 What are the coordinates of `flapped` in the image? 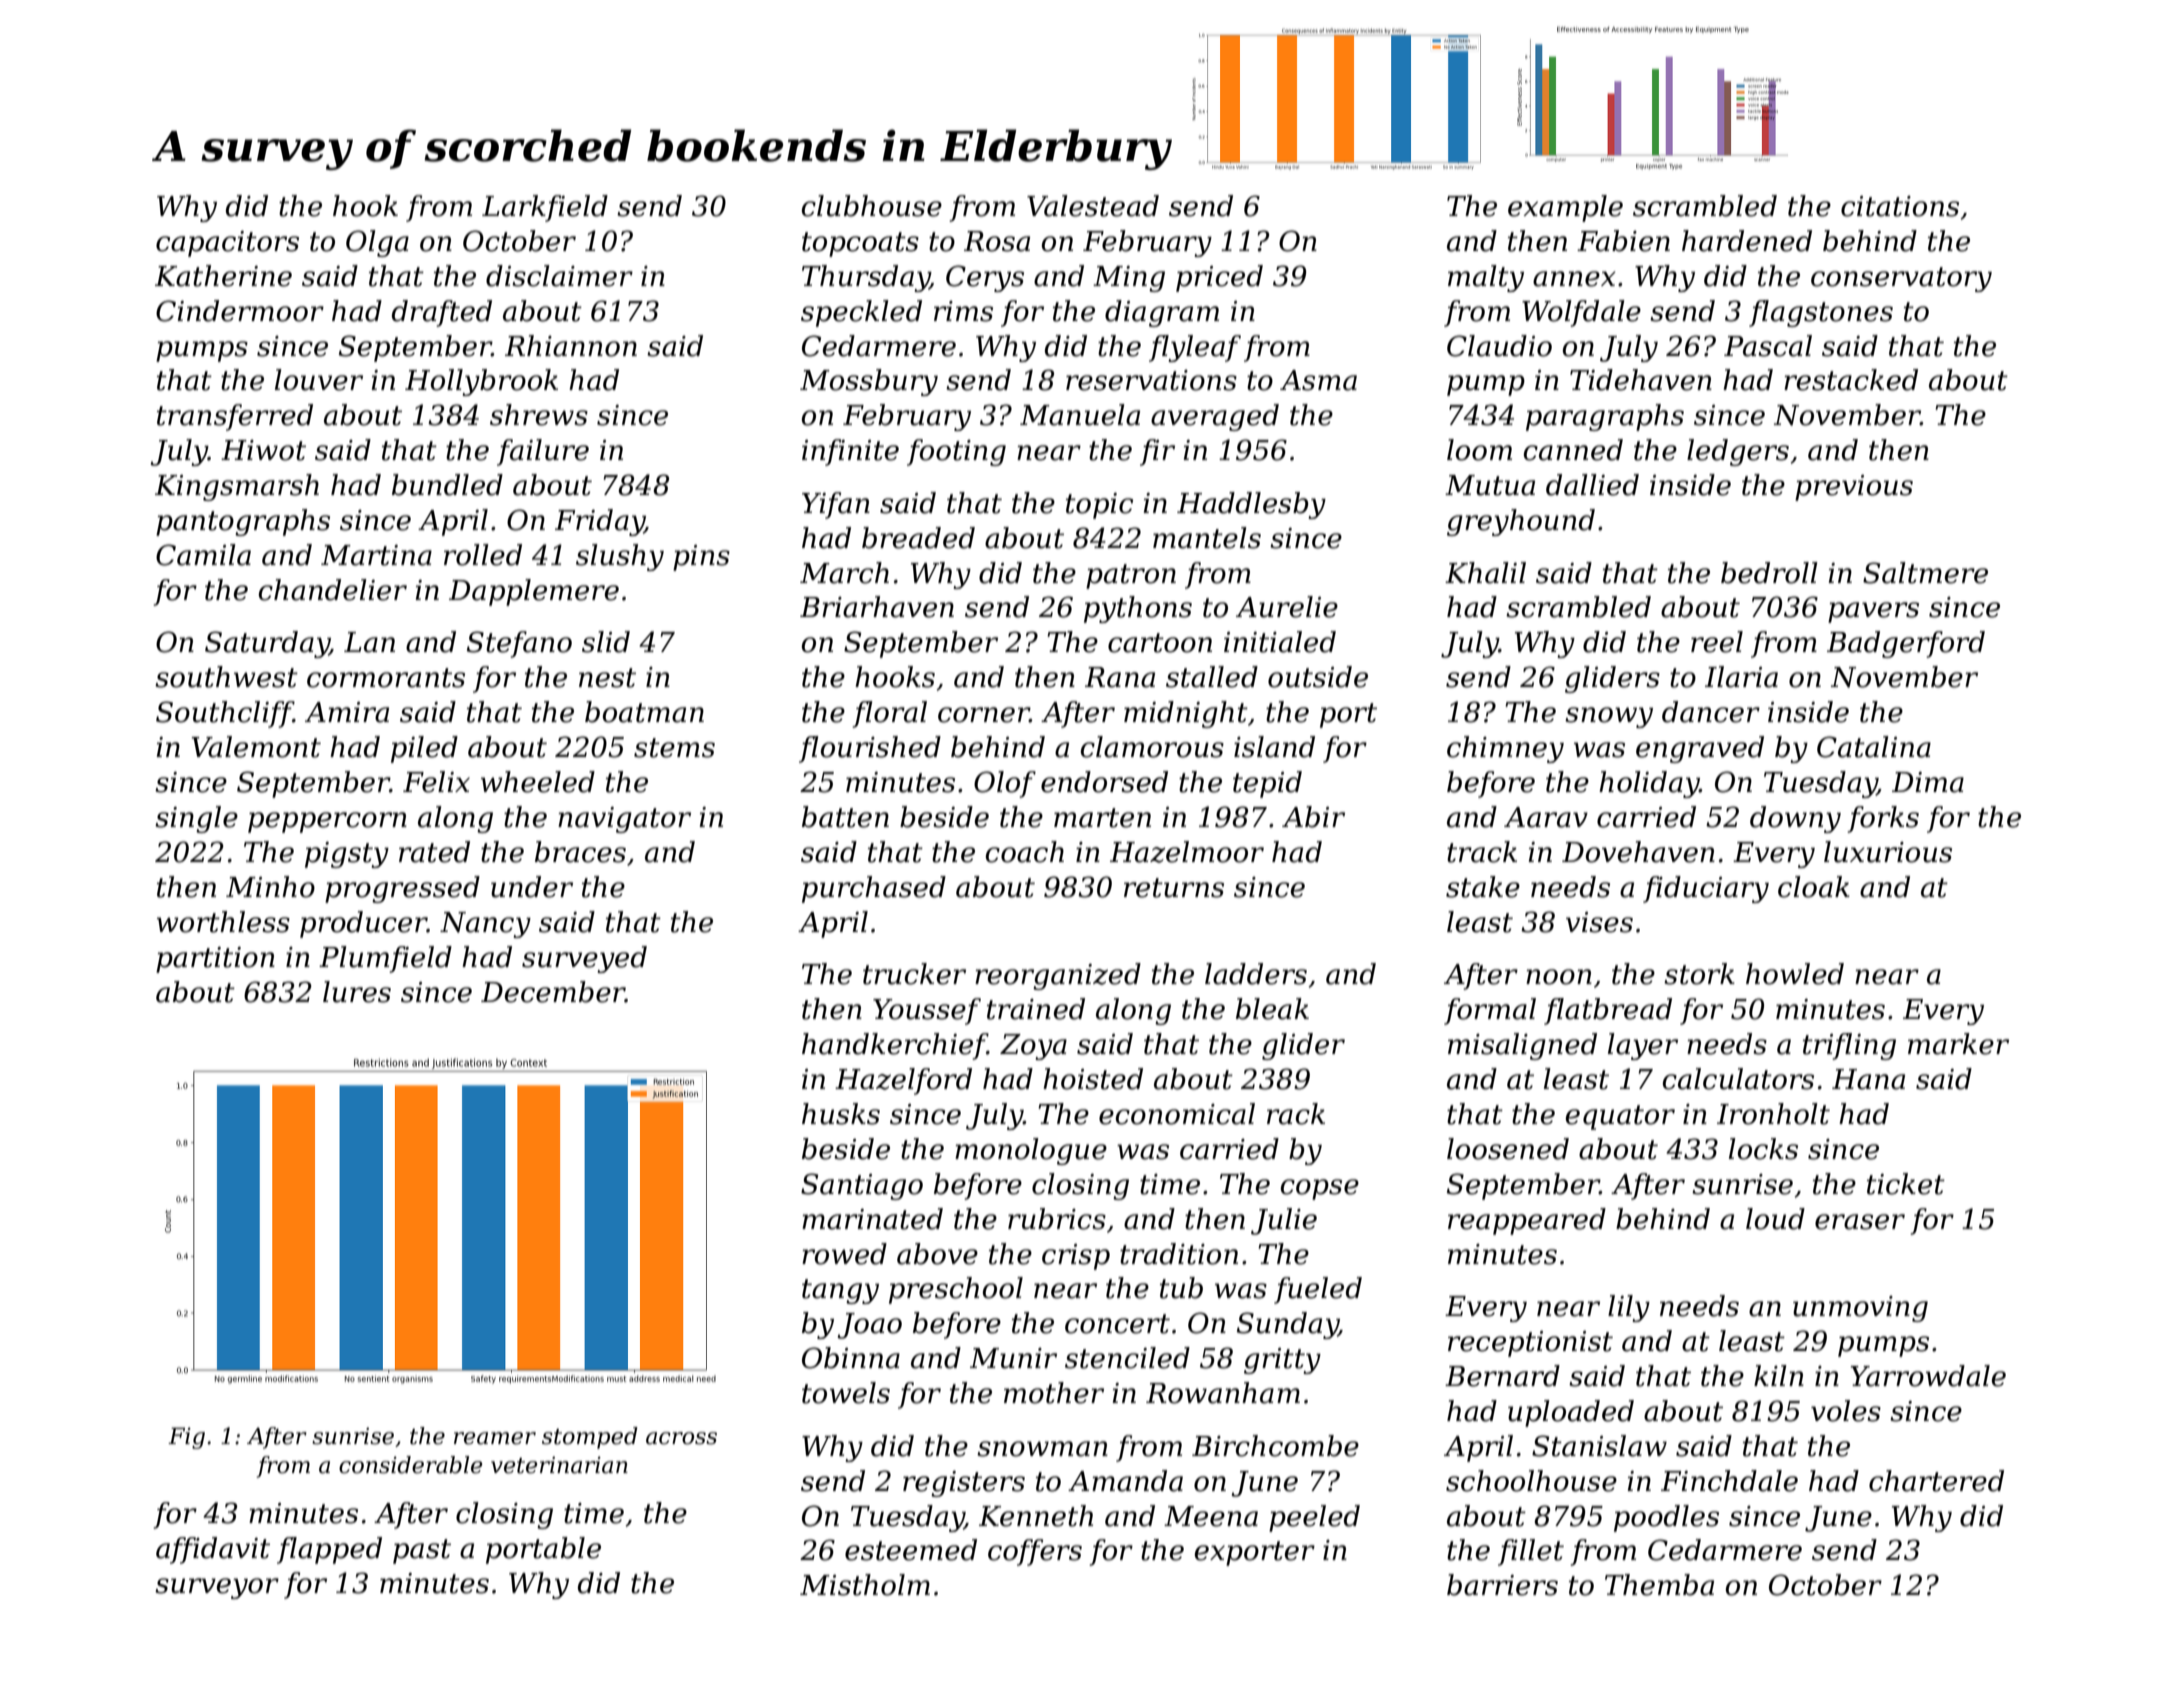 It's located at (329, 1550).
